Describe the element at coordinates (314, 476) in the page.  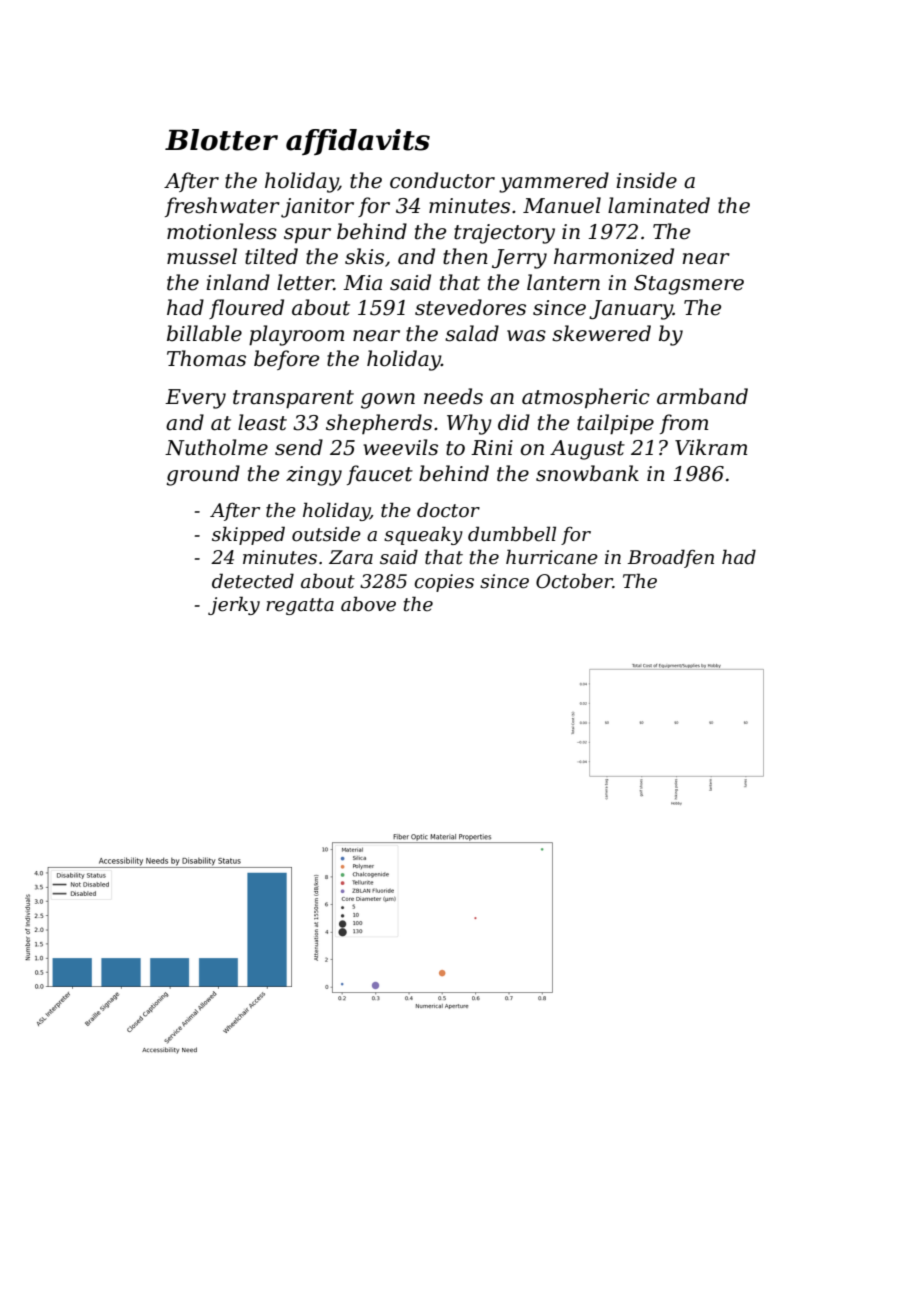
I see `zingy` at that location.
